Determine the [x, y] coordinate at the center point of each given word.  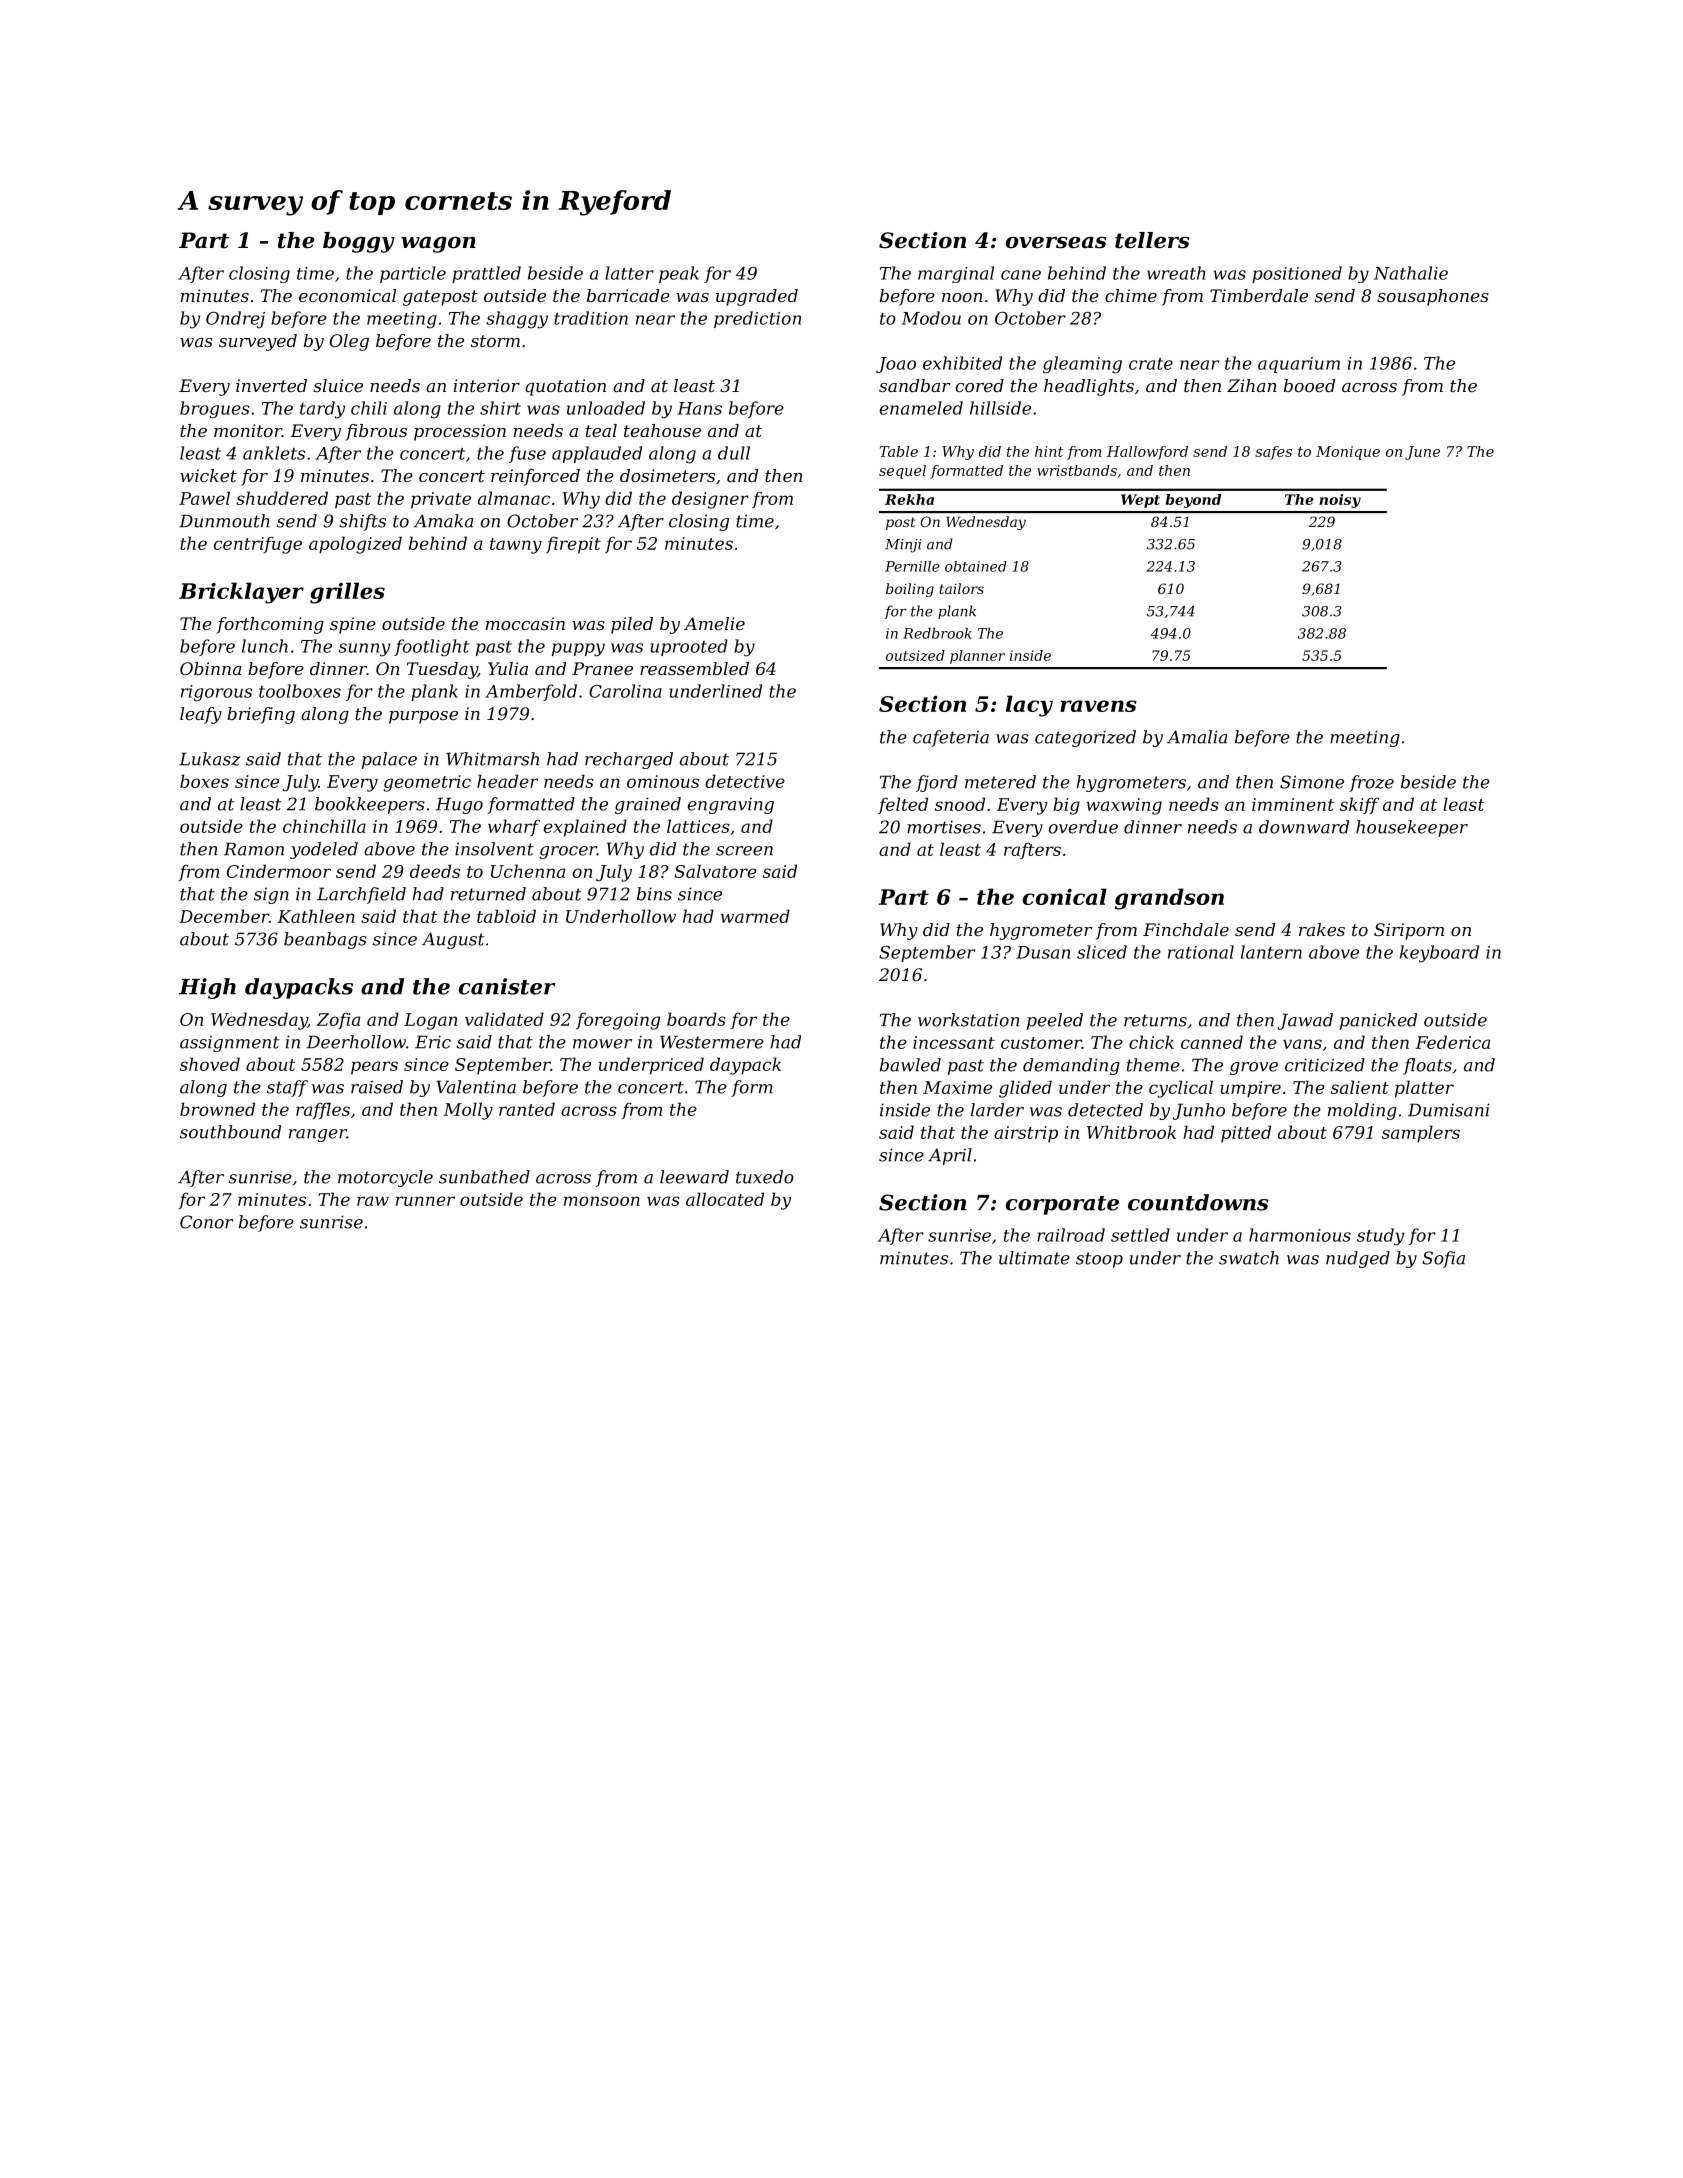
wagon [438, 244]
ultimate [1034, 1258]
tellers [1152, 240]
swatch [1249, 1258]
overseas [1056, 243]
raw [373, 1201]
